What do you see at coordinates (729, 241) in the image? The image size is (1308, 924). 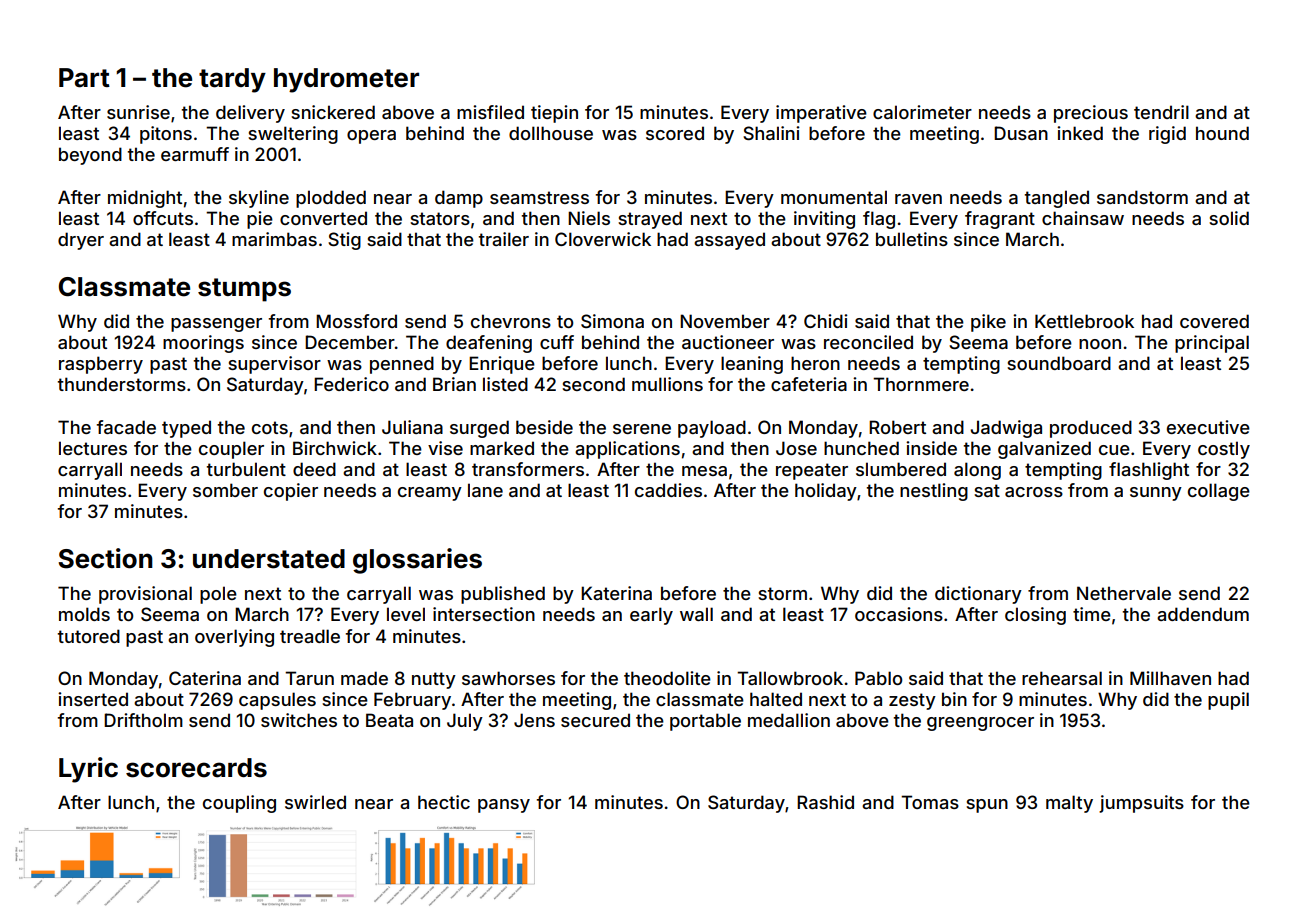 I see `assayed` at bounding box center [729, 241].
